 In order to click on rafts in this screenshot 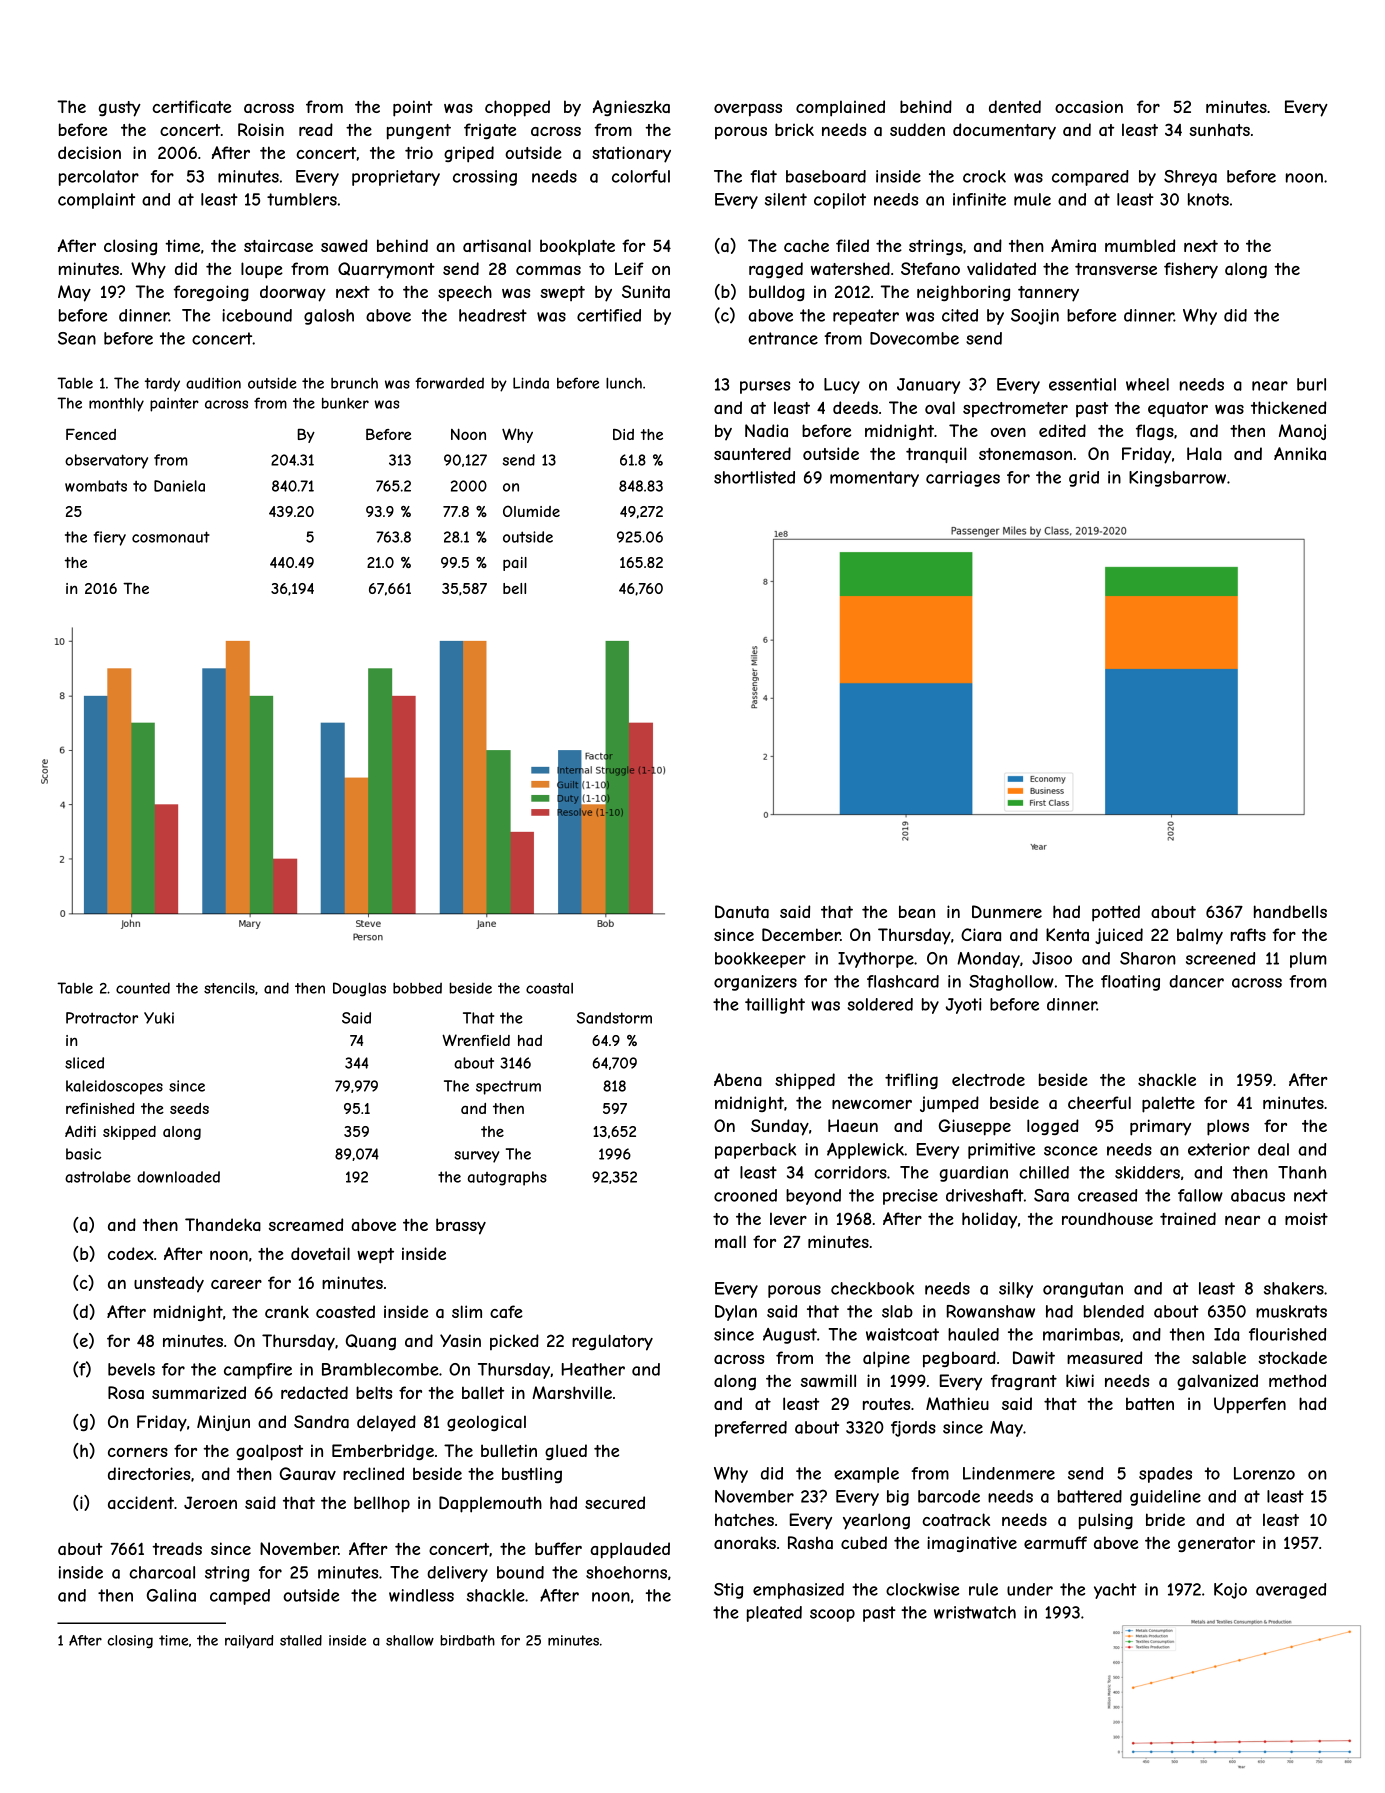, I will do `click(1248, 934)`.
